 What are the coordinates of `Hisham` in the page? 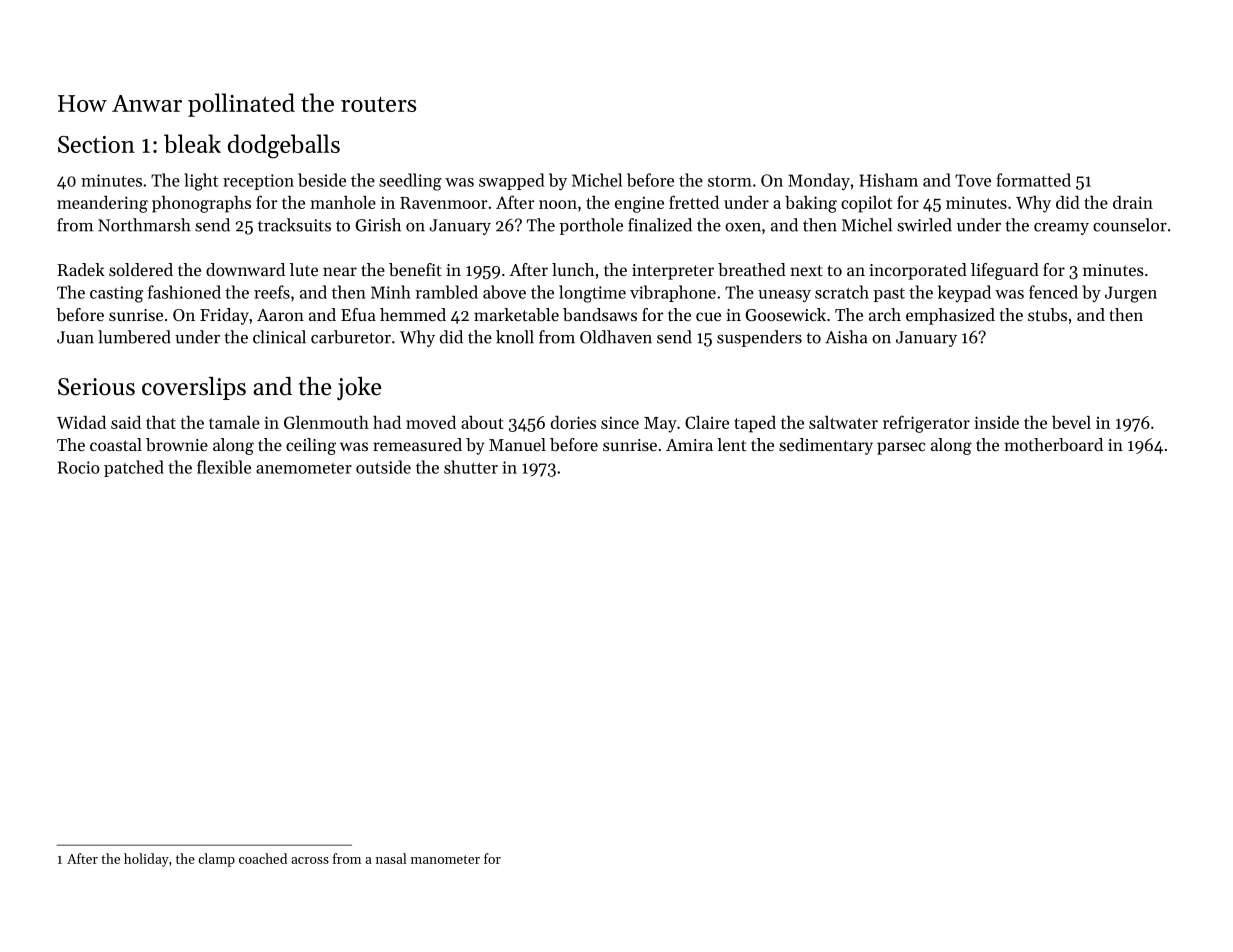 It's located at (888, 180).
